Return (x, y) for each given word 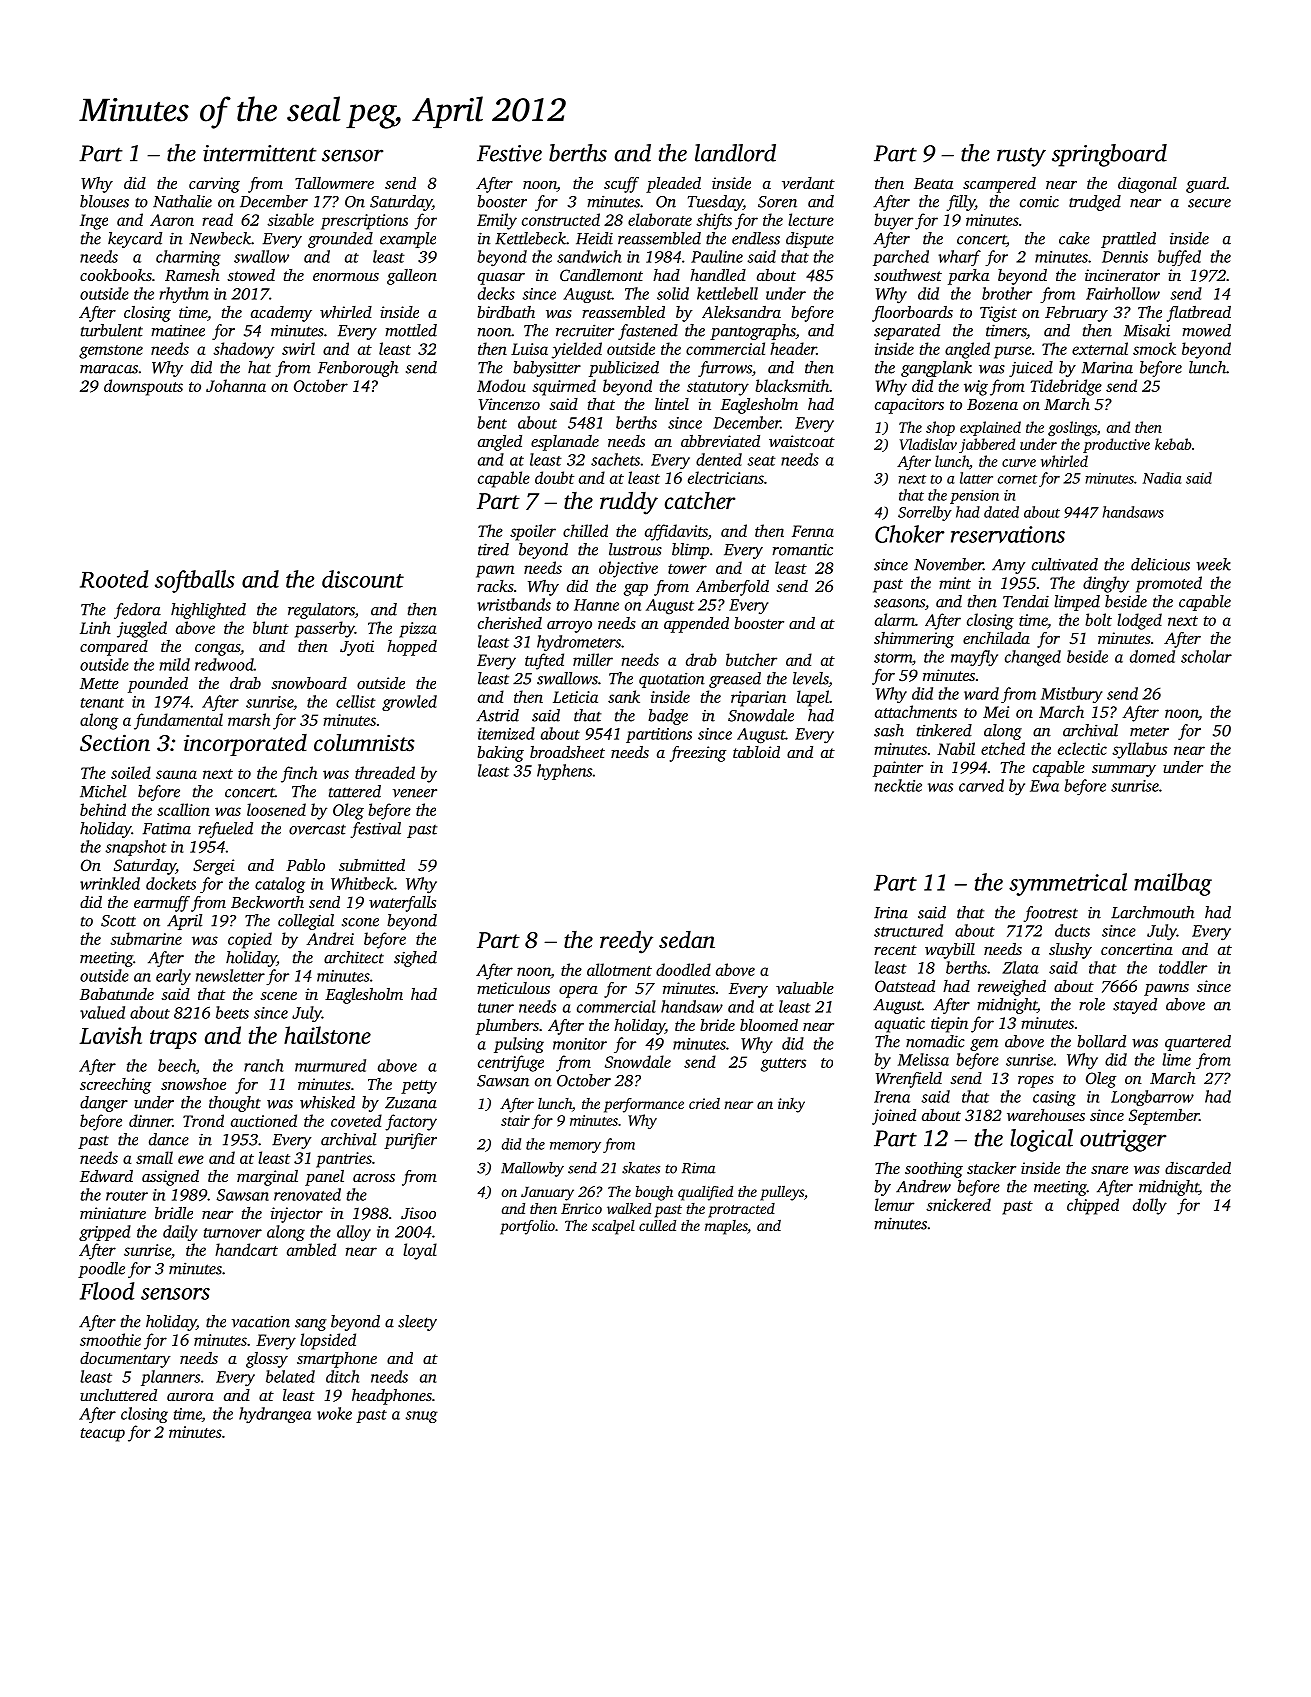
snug (421, 1417)
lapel (813, 698)
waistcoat (802, 441)
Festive (509, 153)
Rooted (114, 579)
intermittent (260, 153)
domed (1152, 656)
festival (375, 830)
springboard (1109, 155)
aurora (190, 1397)
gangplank (936, 369)
